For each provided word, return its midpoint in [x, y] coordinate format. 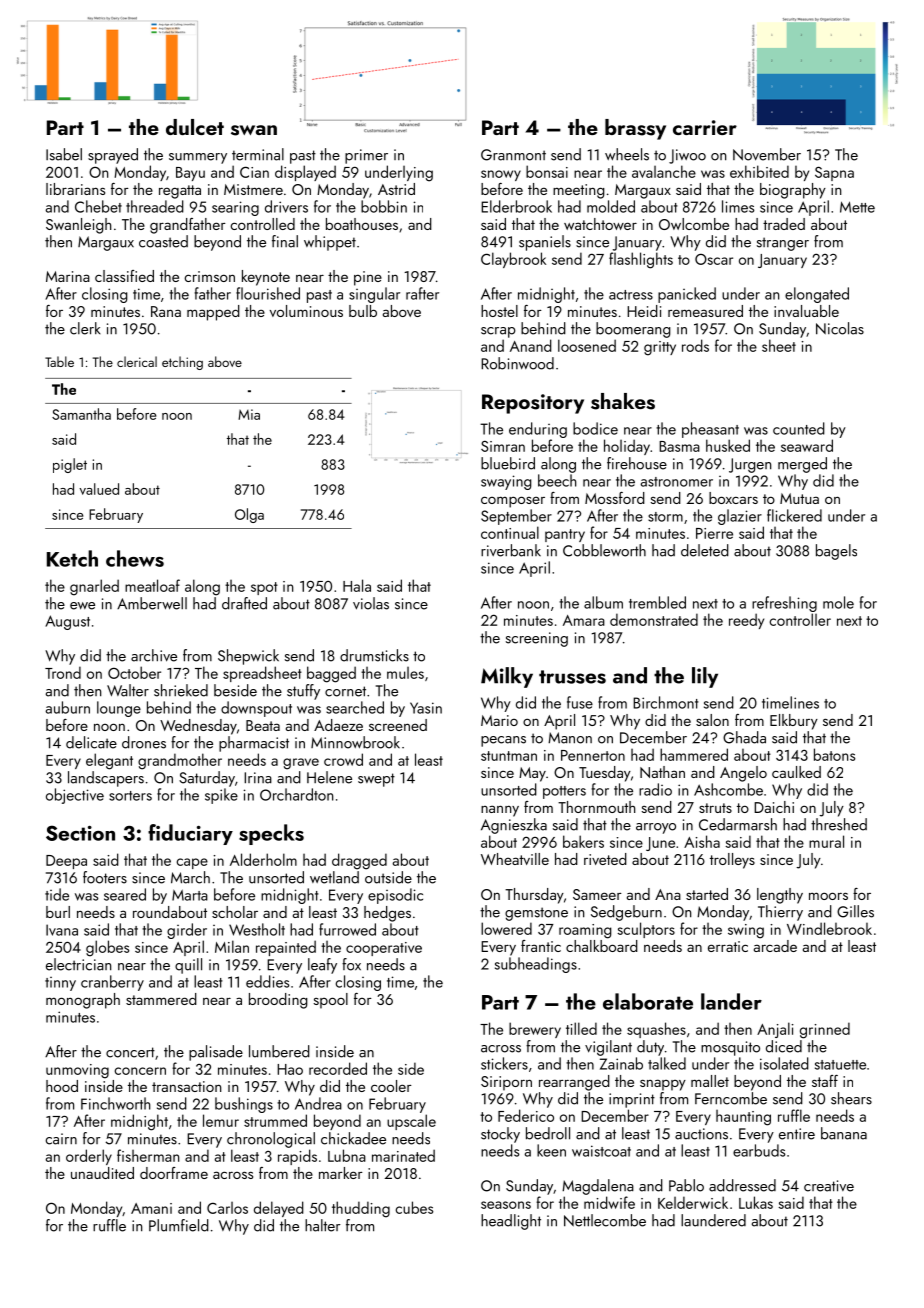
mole [838, 602]
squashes [656, 1030]
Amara [584, 620]
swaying [506, 482]
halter [322, 1225]
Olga [249, 515]
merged [802, 465]
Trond [63, 672]
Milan [232, 946]
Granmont [513, 155]
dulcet [195, 127]
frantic [541, 946]
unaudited [102, 1173]
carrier [705, 127]
